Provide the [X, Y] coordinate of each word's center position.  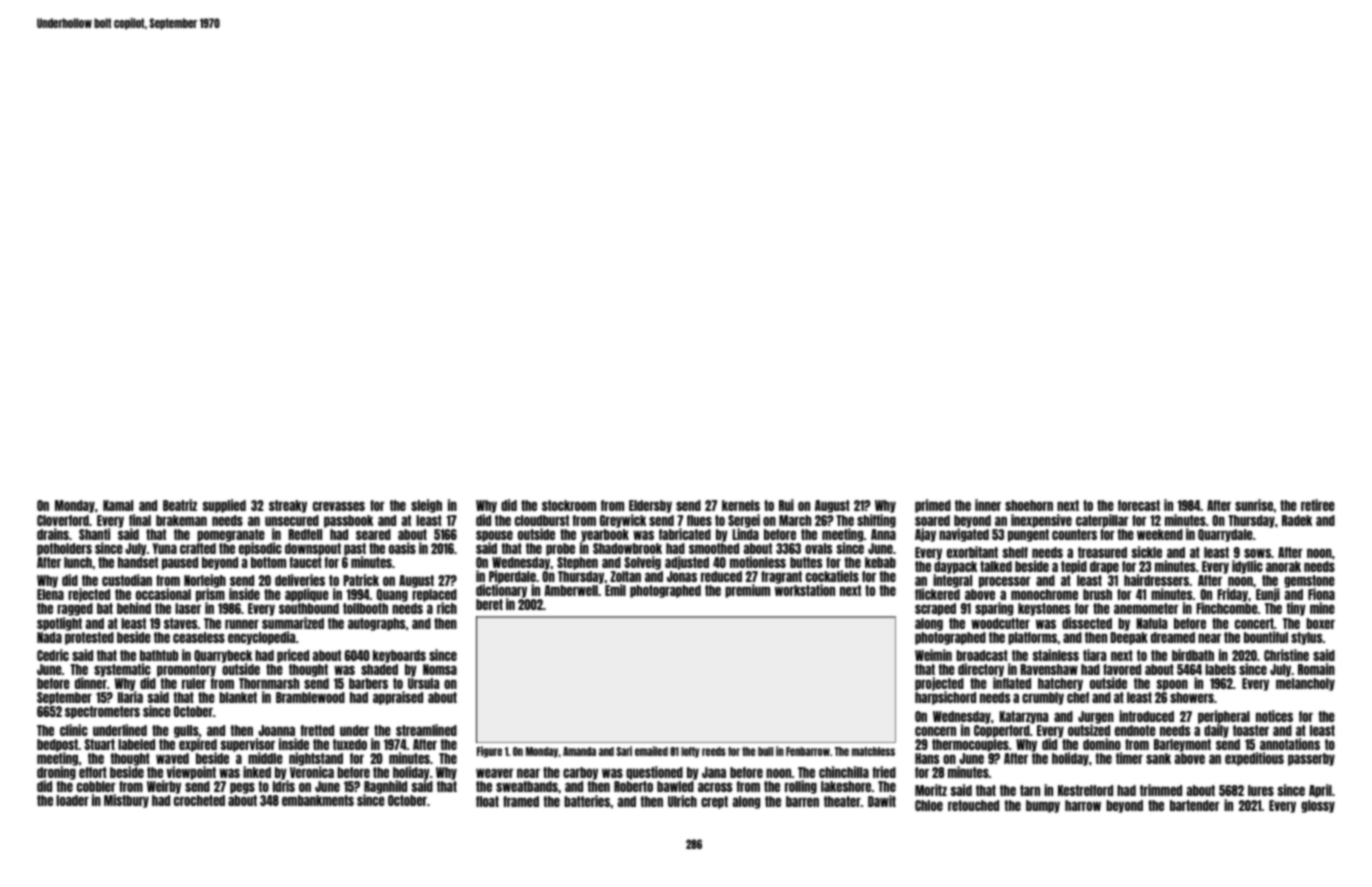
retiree [1318, 505]
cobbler [96, 786]
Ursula [423, 683]
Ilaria [130, 697]
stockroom [569, 505]
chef [1078, 697]
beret [489, 604]
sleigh [426, 506]
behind [134, 608]
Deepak [1129, 638]
